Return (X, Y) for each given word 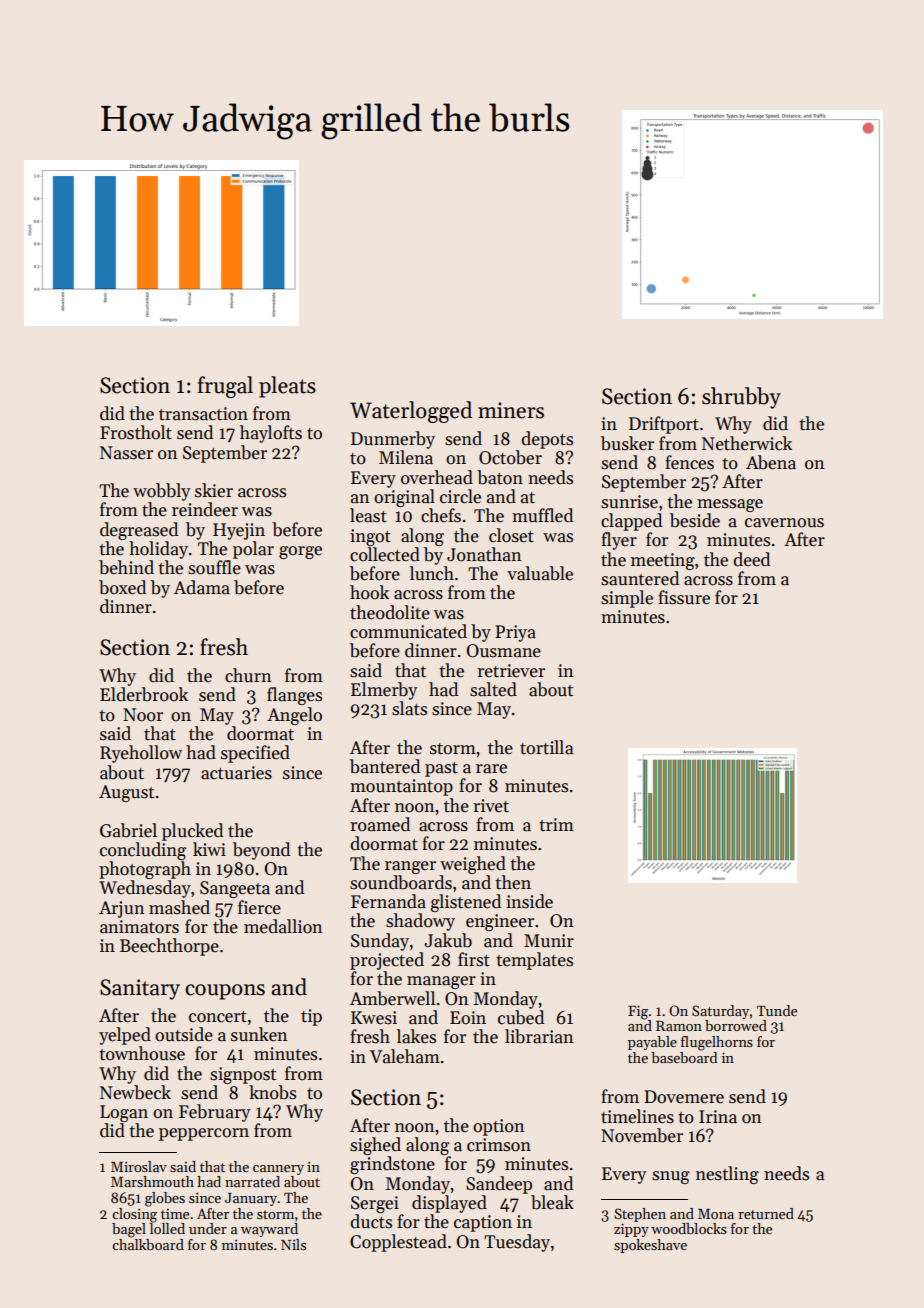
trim (556, 824)
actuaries (236, 773)
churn (248, 675)
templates (534, 961)
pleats (287, 387)
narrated (252, 1181)
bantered (385, 766)
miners (511, 410)
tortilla (546, 747)
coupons (225, 992)
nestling (727, 1175)
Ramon (679, 1026)
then (513, 882)
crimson (499, 1145)
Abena (771, 462)
